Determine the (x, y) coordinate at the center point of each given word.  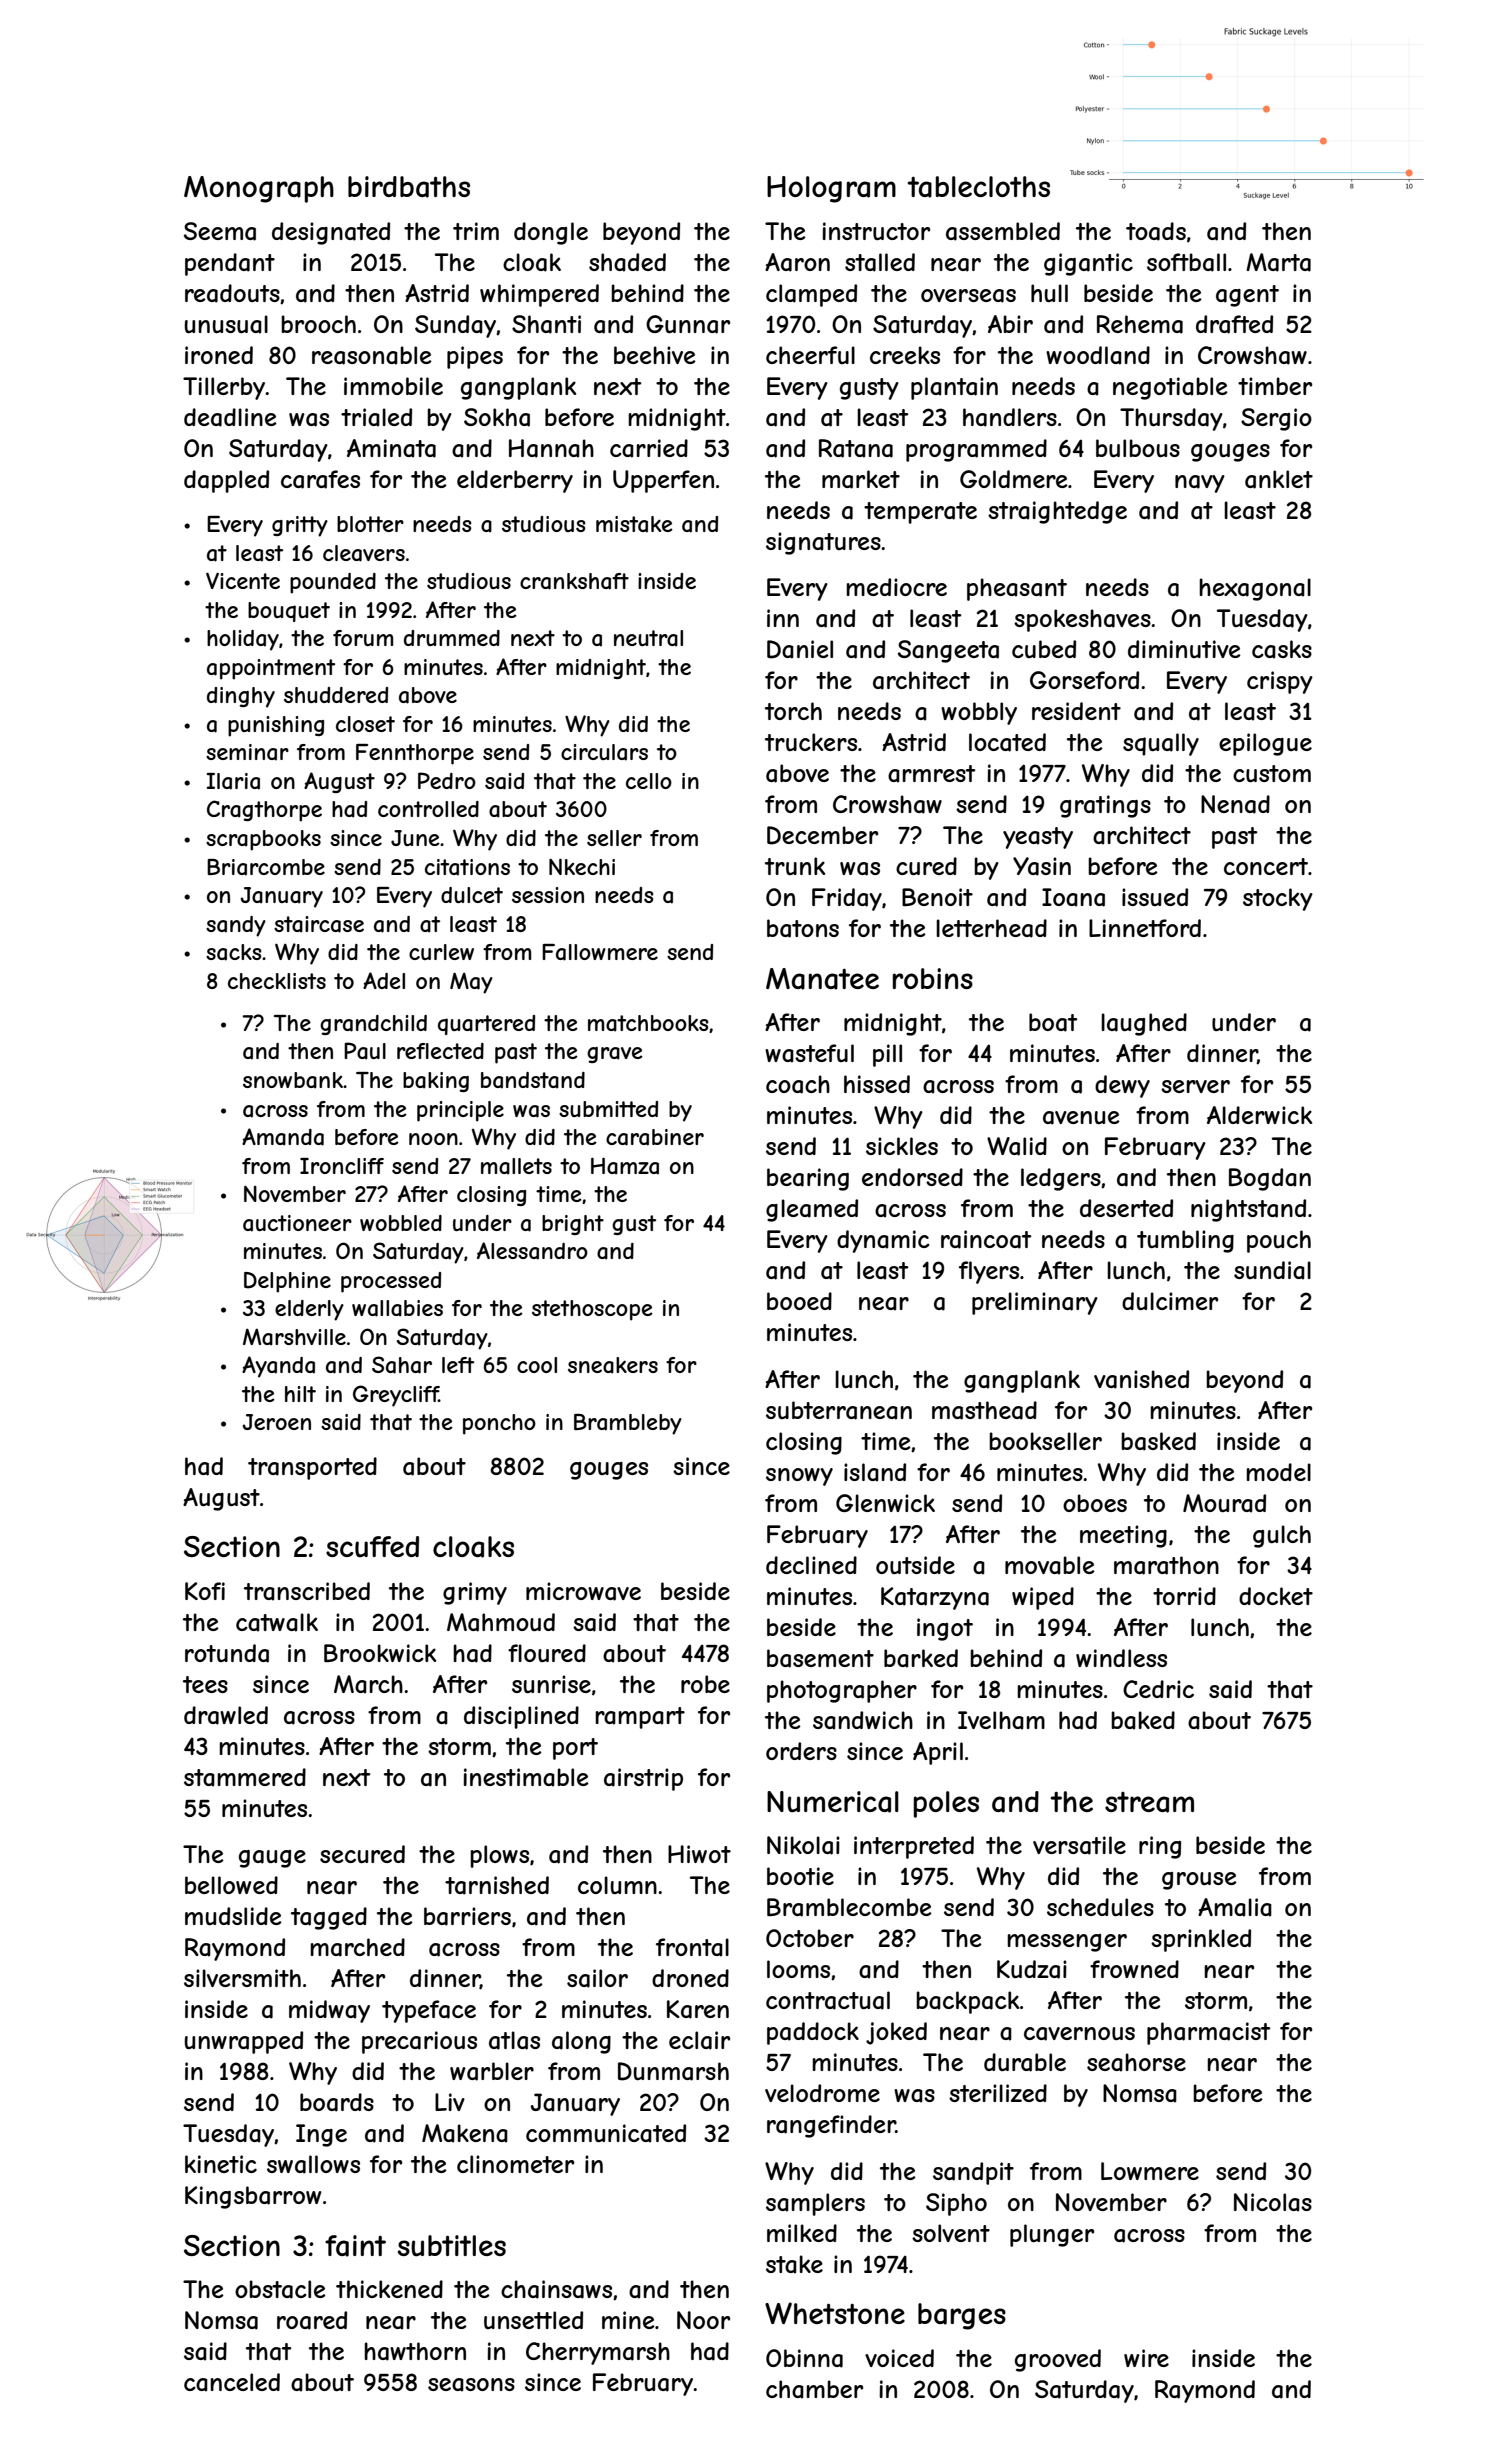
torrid (1184, 1596)
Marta (1278, 262)
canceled (232, 2382)
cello (649, 781)
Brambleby (628, 1424)
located (1007, 742)
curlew (441, 952)
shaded (627, 262)
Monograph (259, 189)
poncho (499, 1424)
